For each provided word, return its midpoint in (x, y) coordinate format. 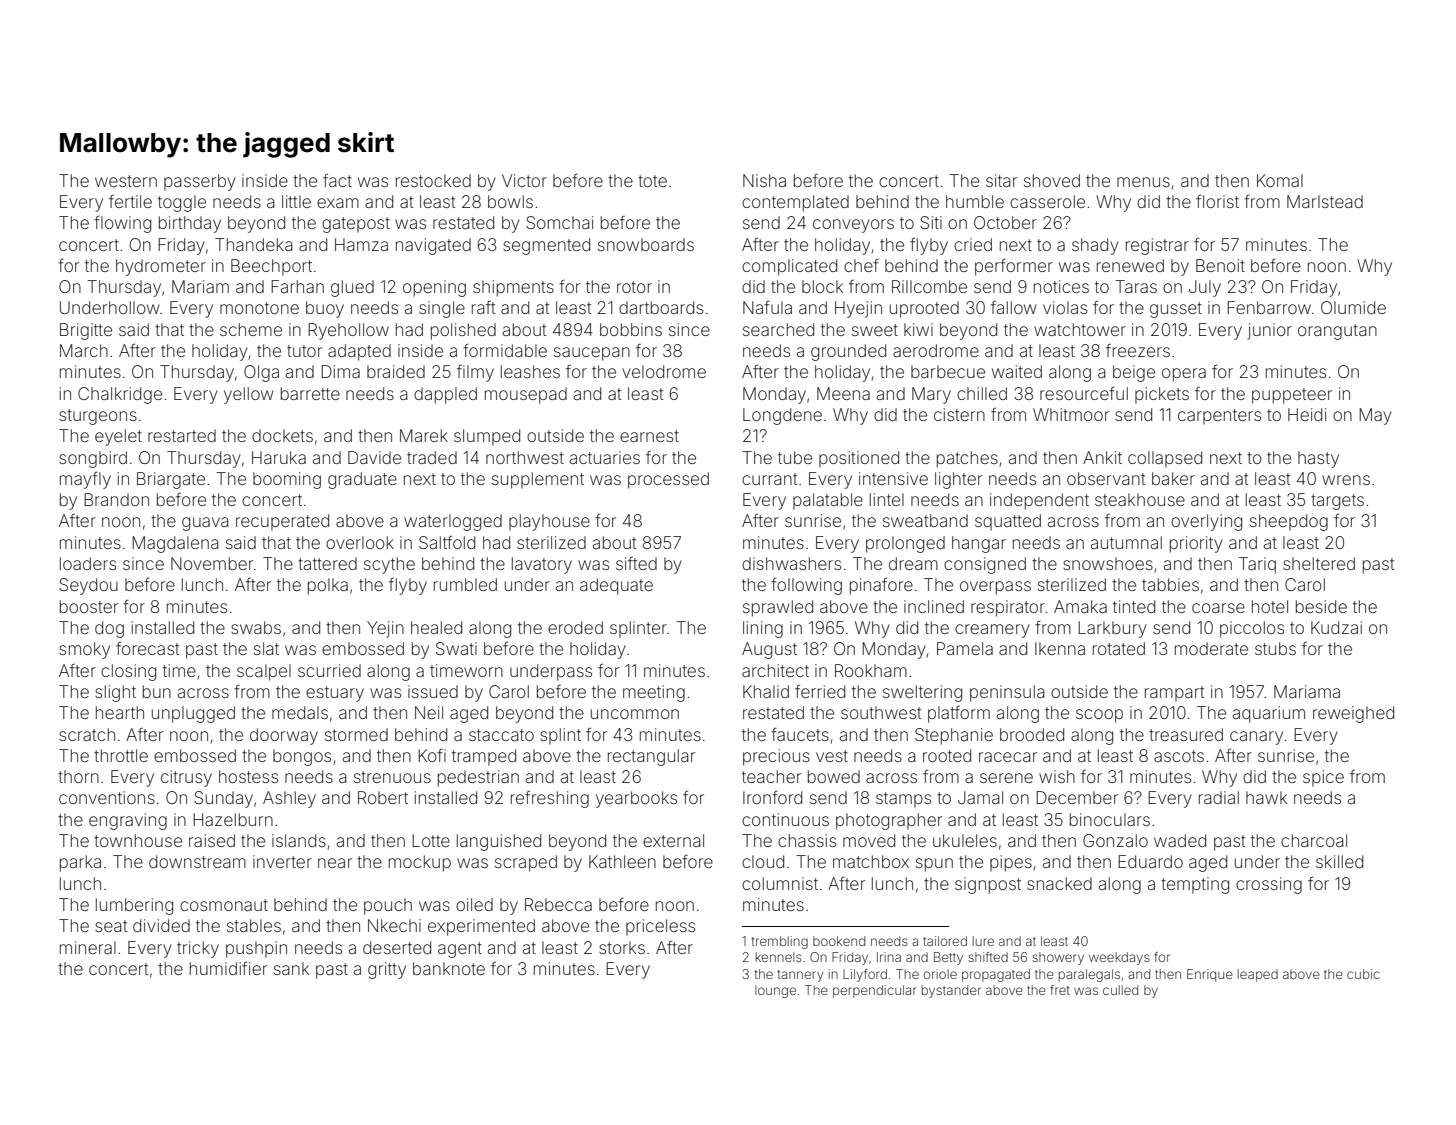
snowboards (646, 244)
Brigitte (86, 331)
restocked (433, 180)
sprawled (778, 608)
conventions (107, 797)
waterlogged (453, 522)
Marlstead (1325, 201)
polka (328, 586)
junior (1269, 331)
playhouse (549, 522)
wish (1057, 776)
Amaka (1080, 606)
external (673, 840)
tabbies (1170, 584)
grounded (848, 352)
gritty (387, 970)
